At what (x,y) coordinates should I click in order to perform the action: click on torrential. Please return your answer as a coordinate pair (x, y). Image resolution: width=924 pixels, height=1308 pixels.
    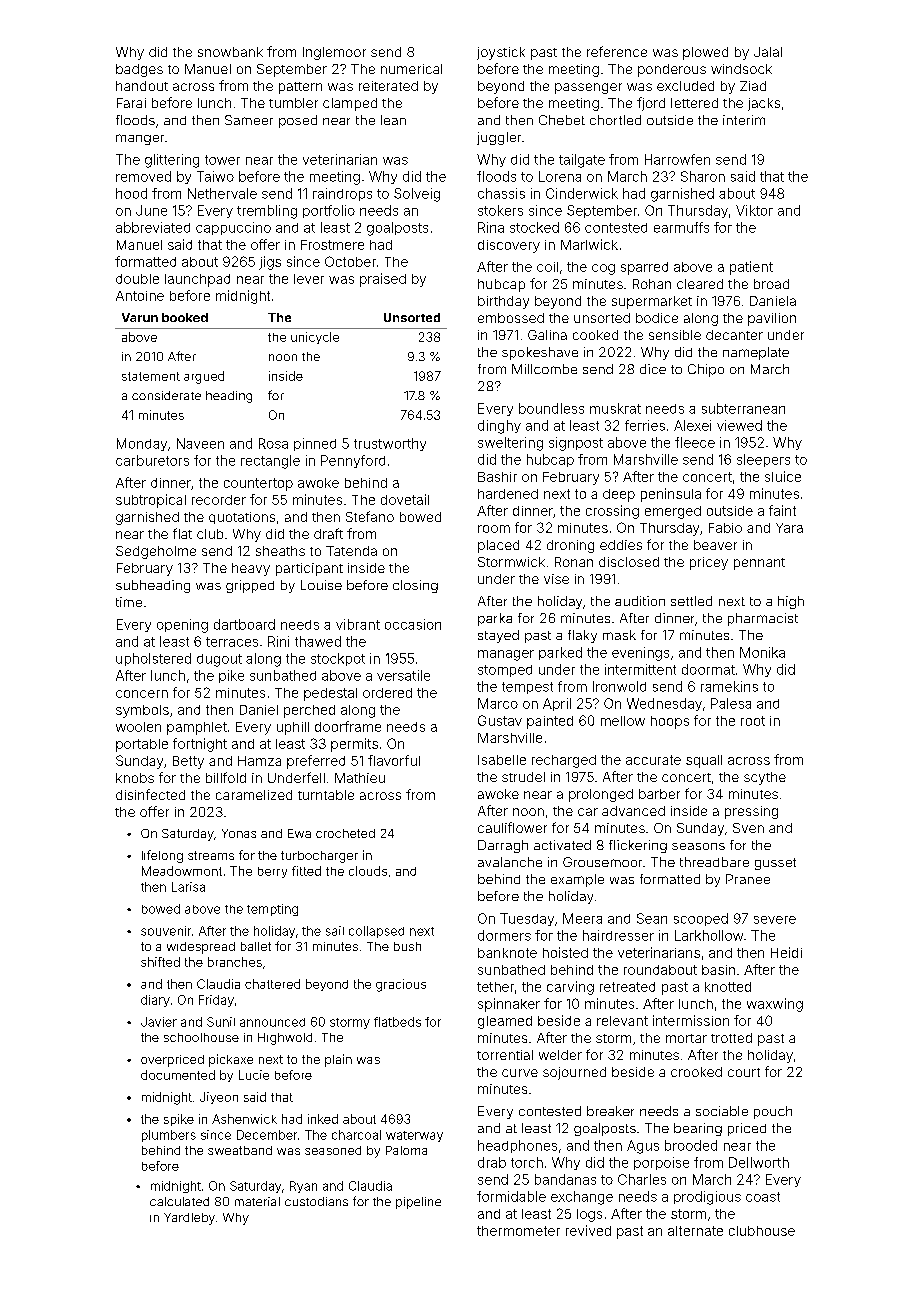
    Looking at the image, I should click on (505, 1055).
